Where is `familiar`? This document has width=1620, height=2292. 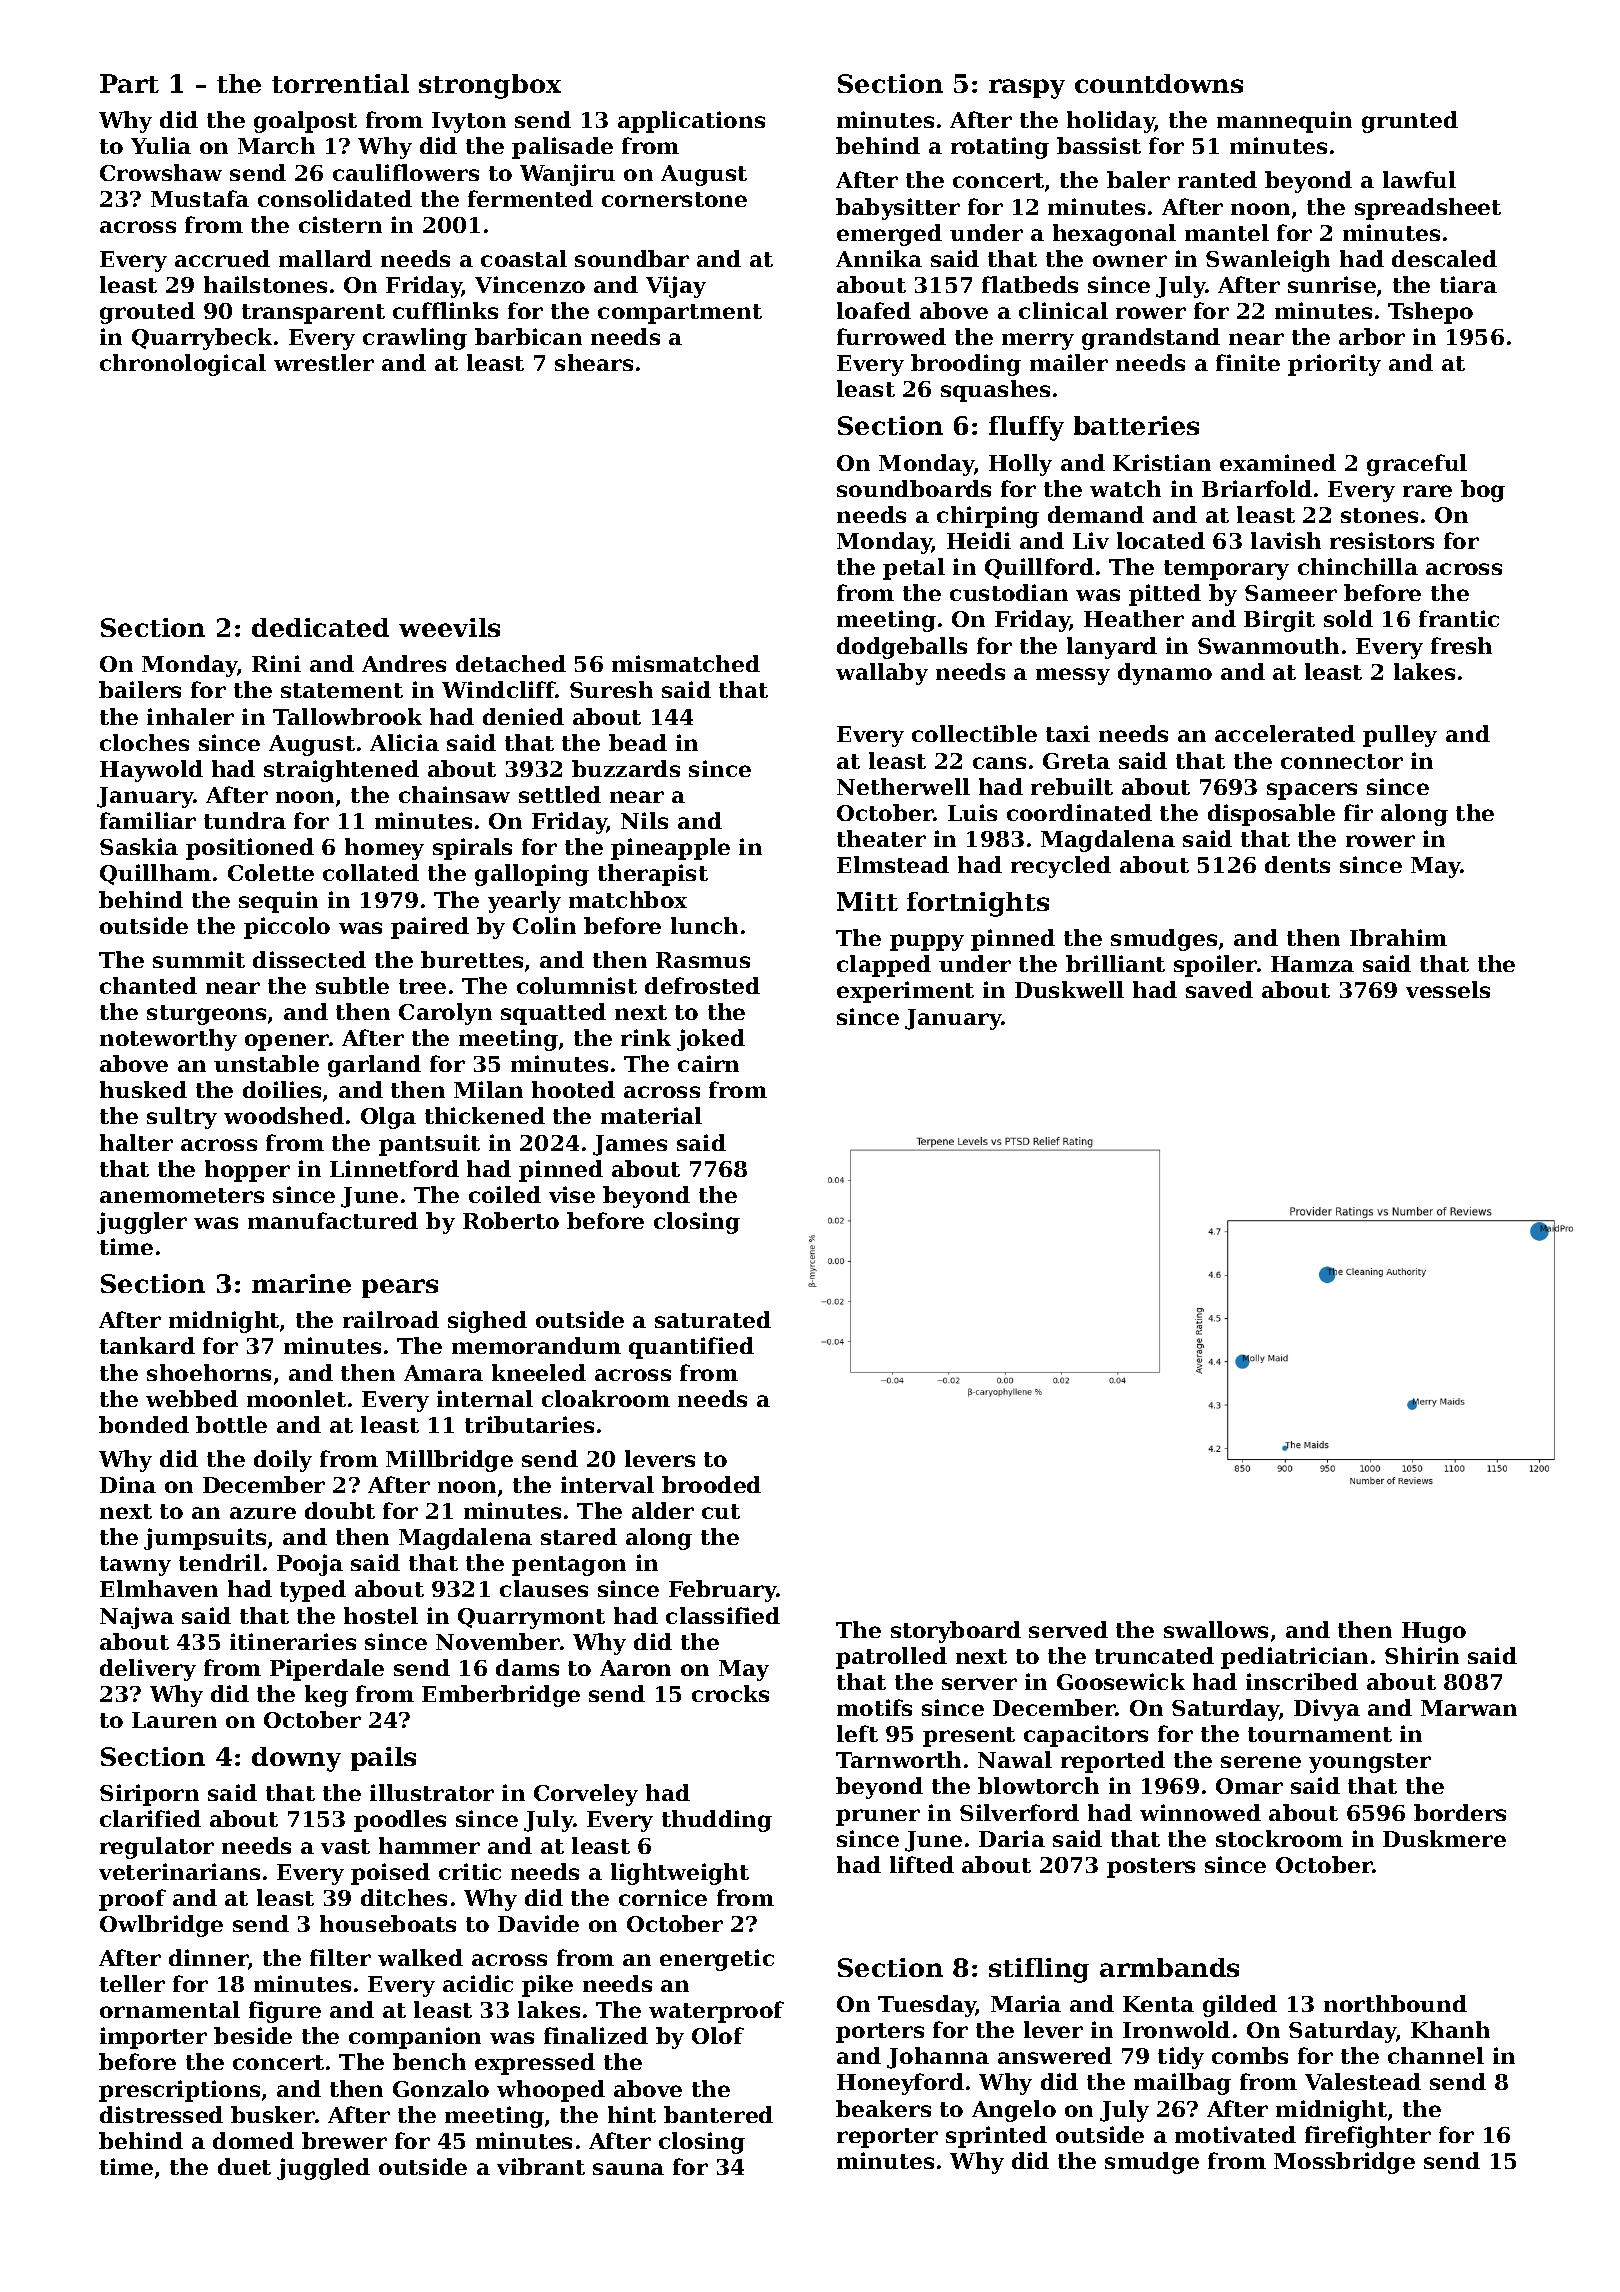
familiar is located at coordinates (148, 820).
